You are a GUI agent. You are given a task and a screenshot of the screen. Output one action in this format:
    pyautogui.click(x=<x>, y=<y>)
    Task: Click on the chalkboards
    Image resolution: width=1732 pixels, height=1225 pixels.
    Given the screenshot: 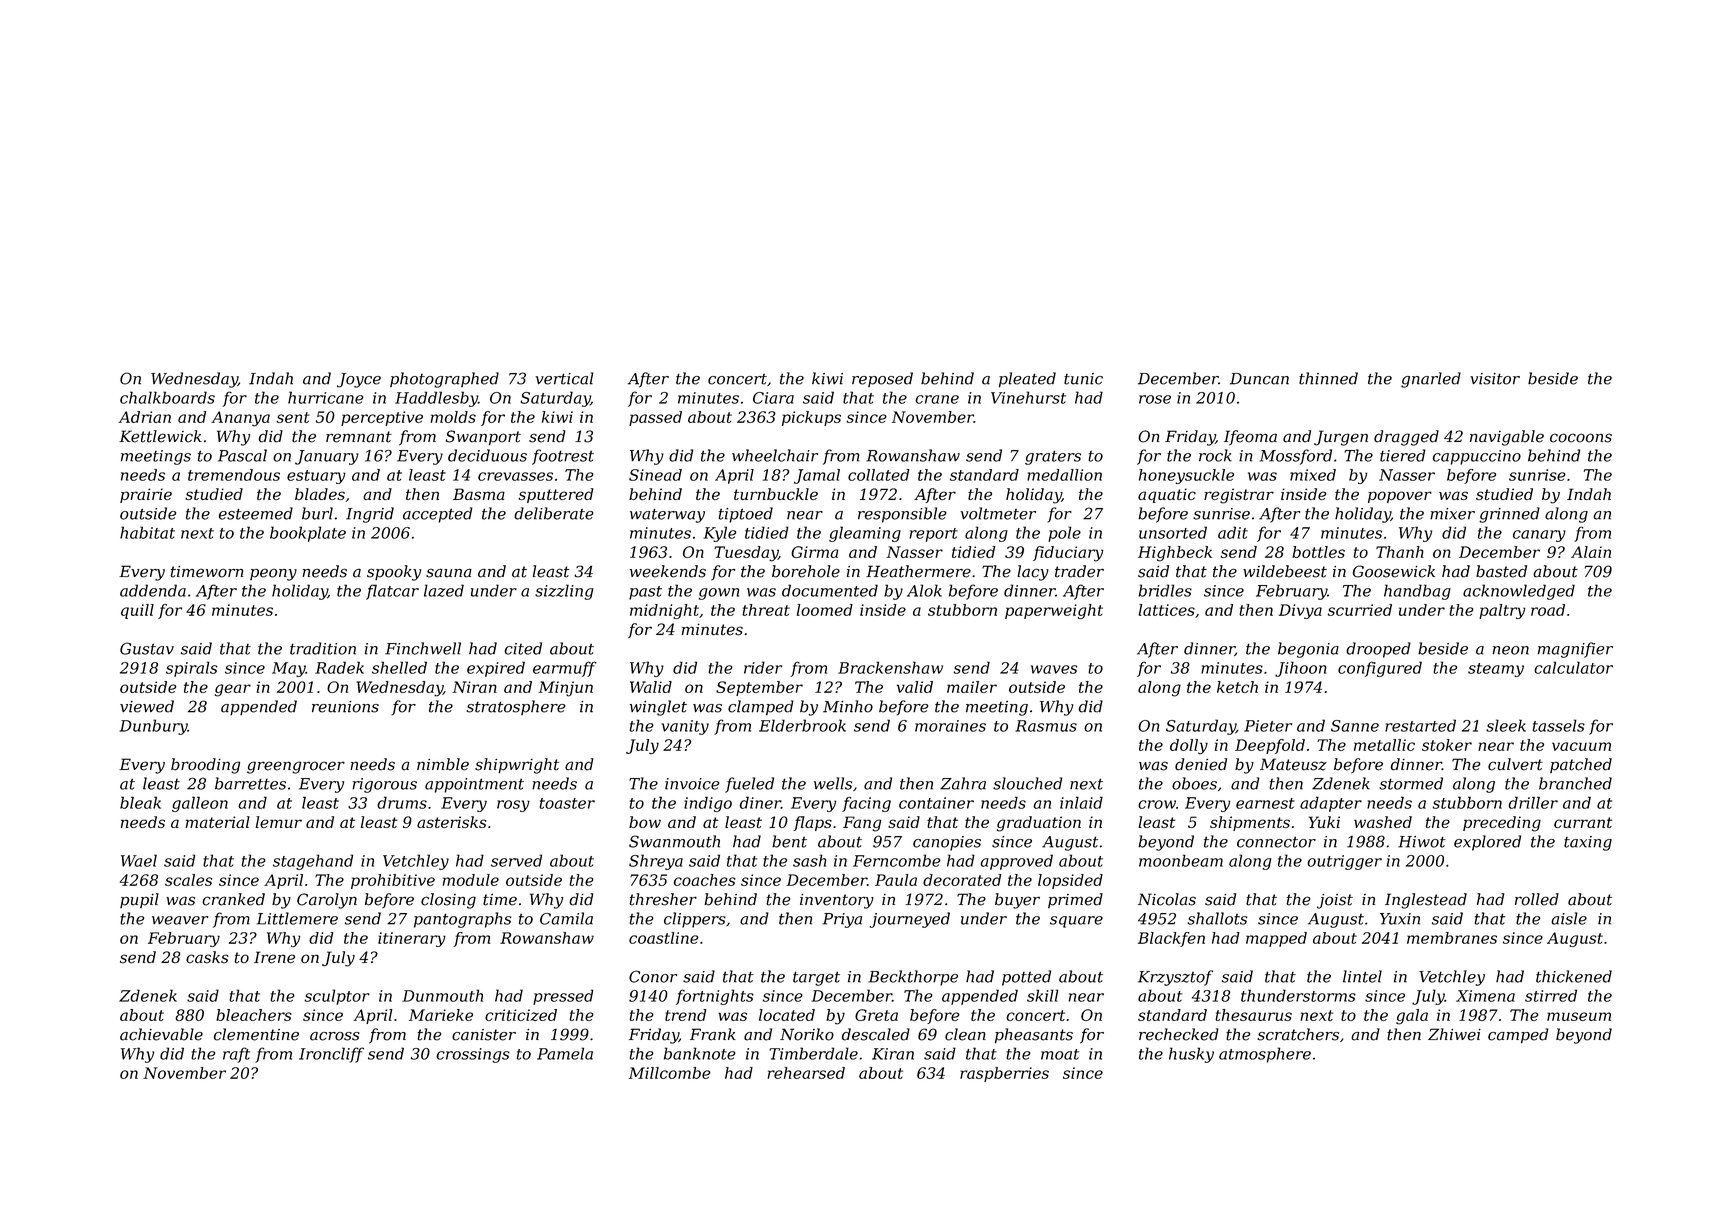 What is the action you would take?
    pyautogui.click(x=167, y=397)
